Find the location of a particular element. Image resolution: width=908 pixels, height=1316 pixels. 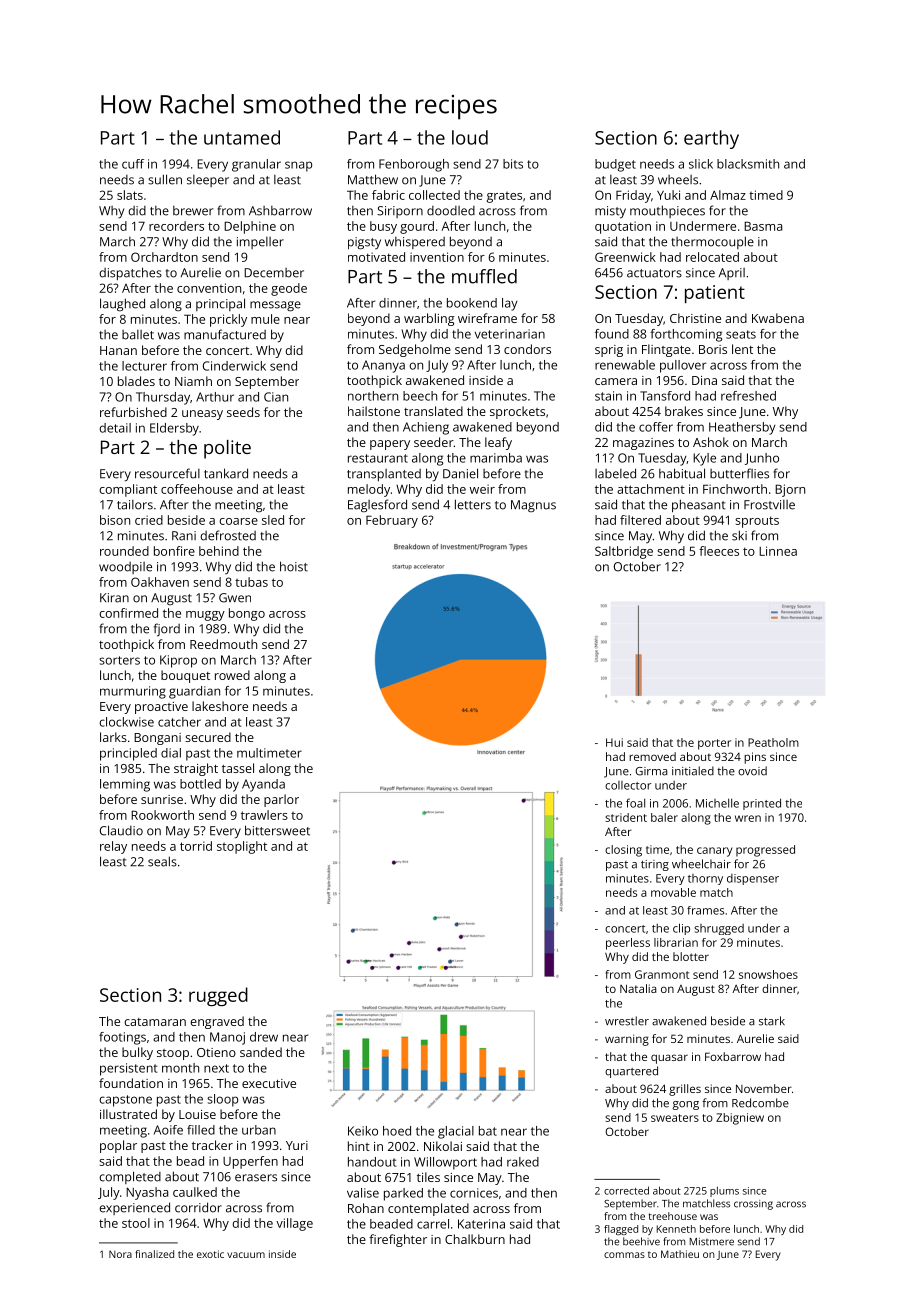

poplar is located at coordinates (118, 1146).
